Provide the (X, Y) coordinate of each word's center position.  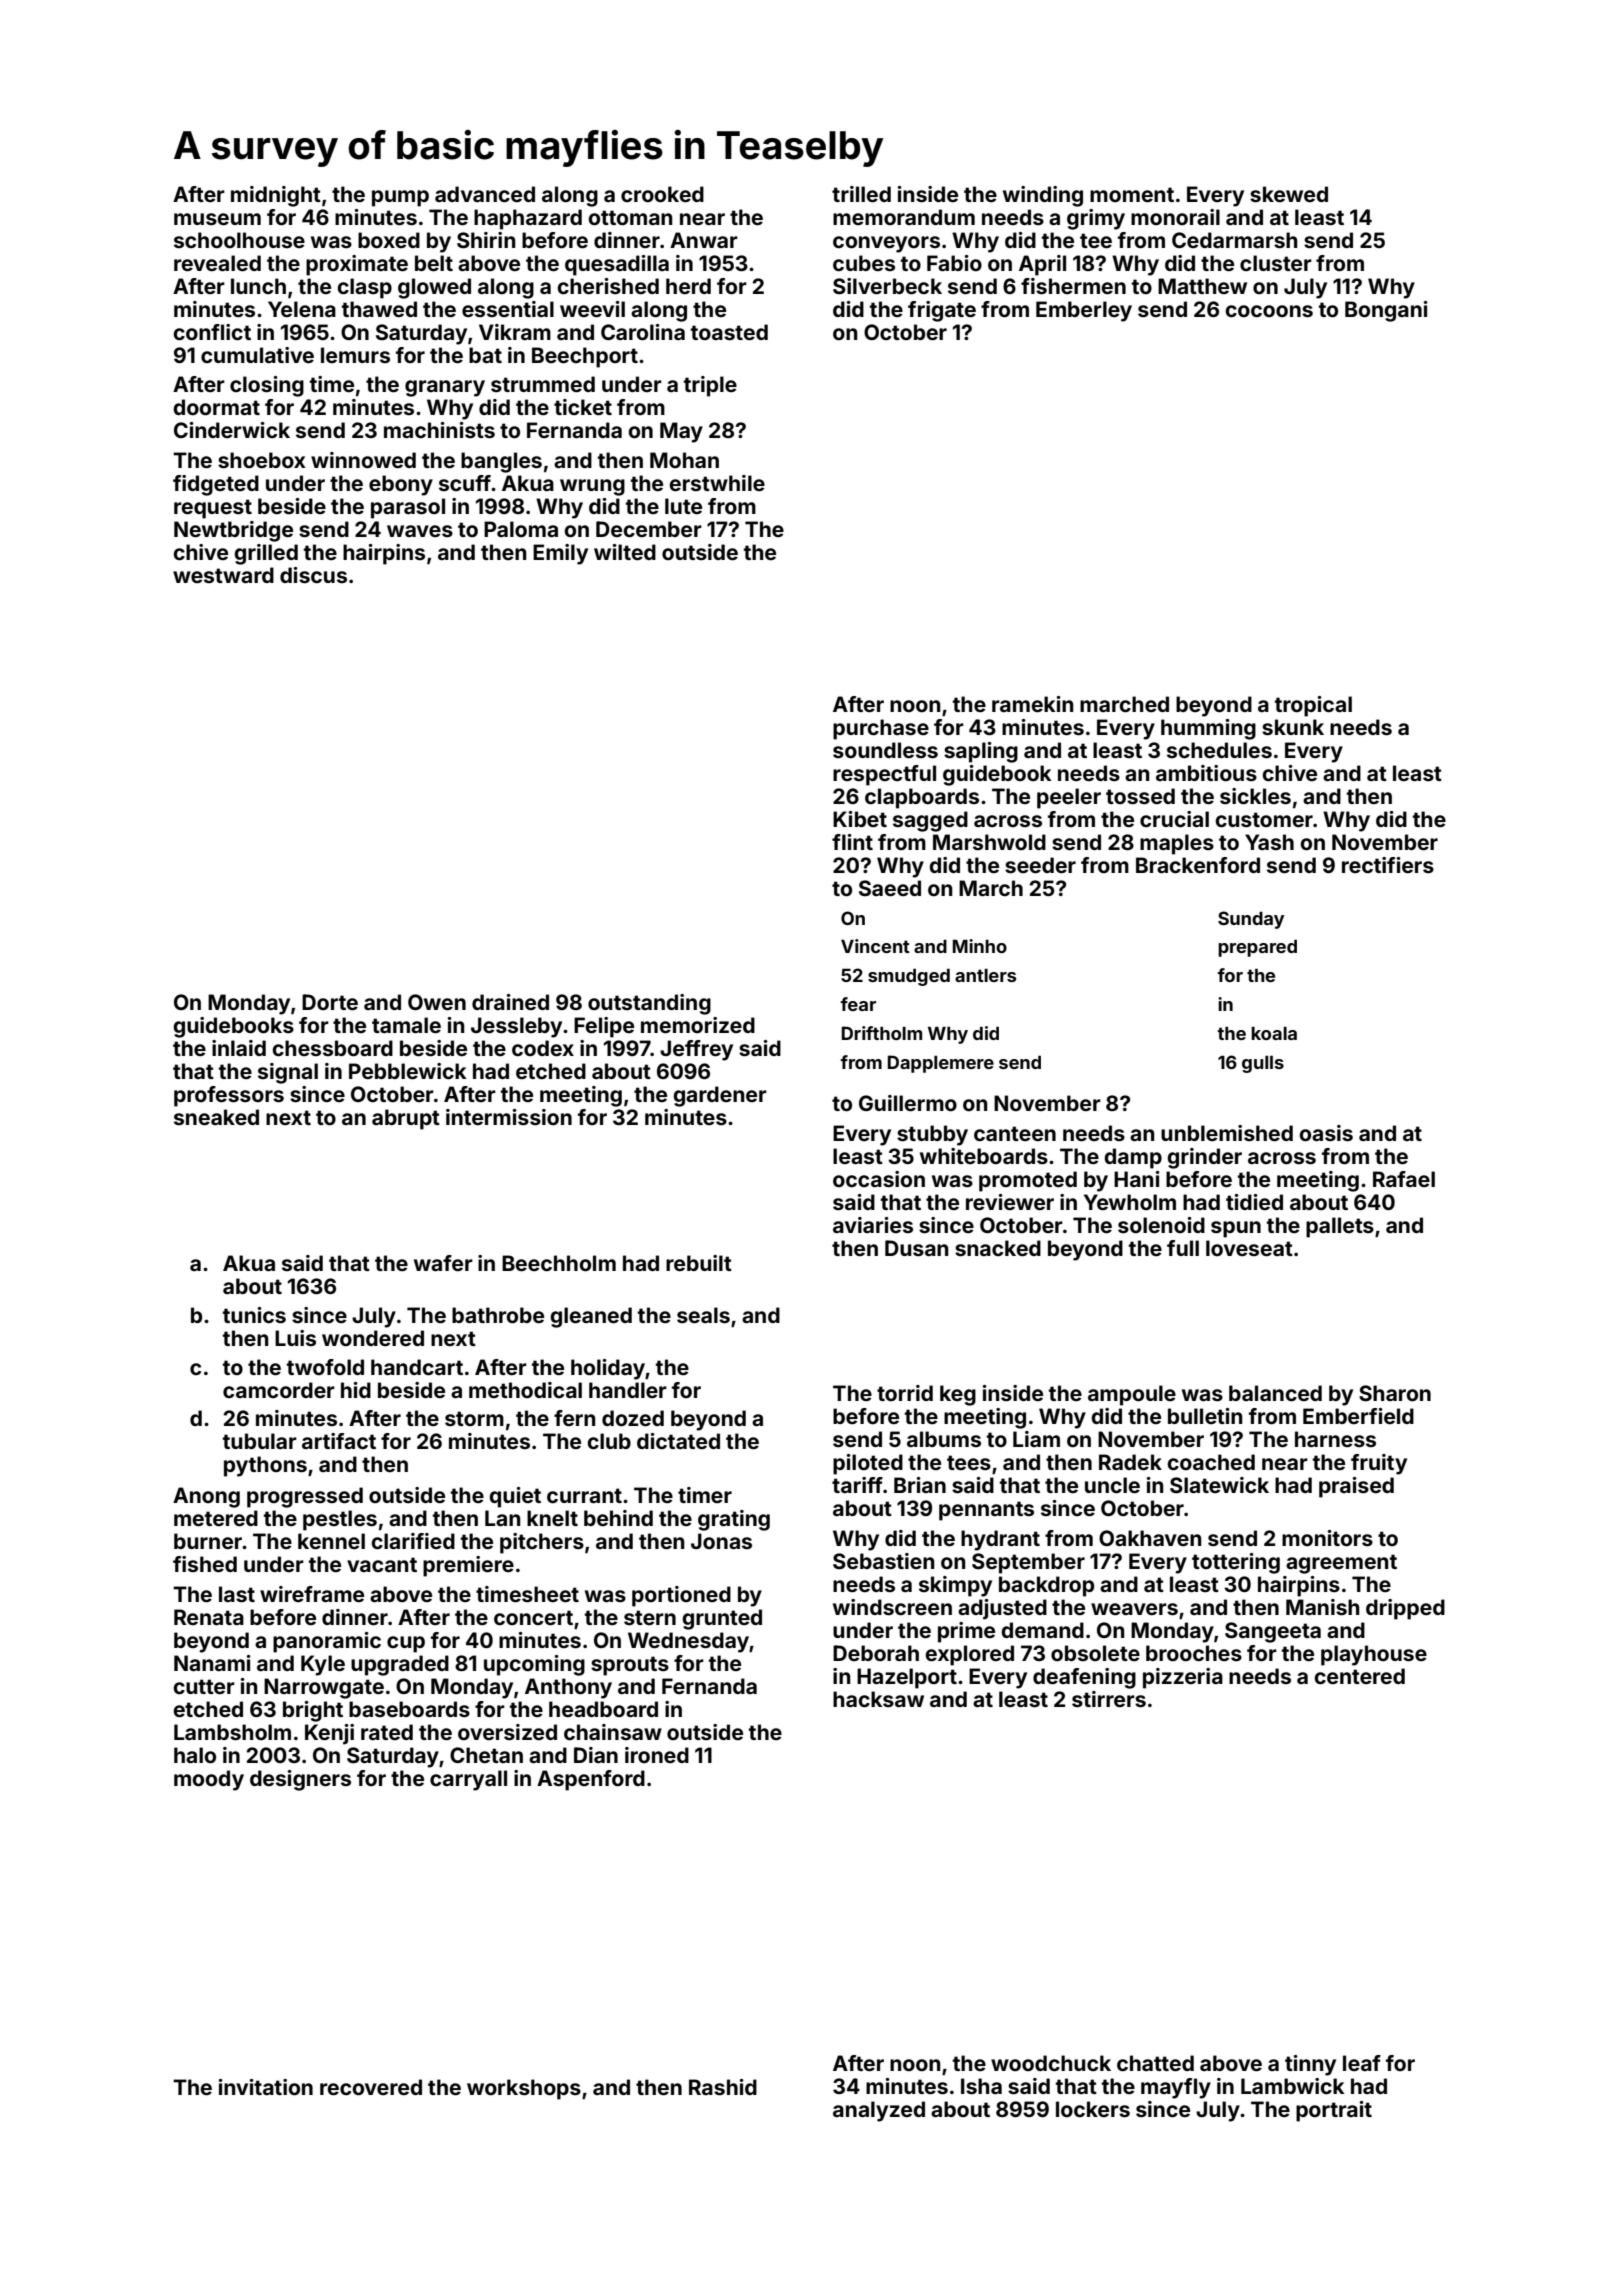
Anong (206, 1497)
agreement (1341, 1564)
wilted (625, 552)
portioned (681, 1596)
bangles (501, 462)
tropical (1313, 706)
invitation (266, 2087)
